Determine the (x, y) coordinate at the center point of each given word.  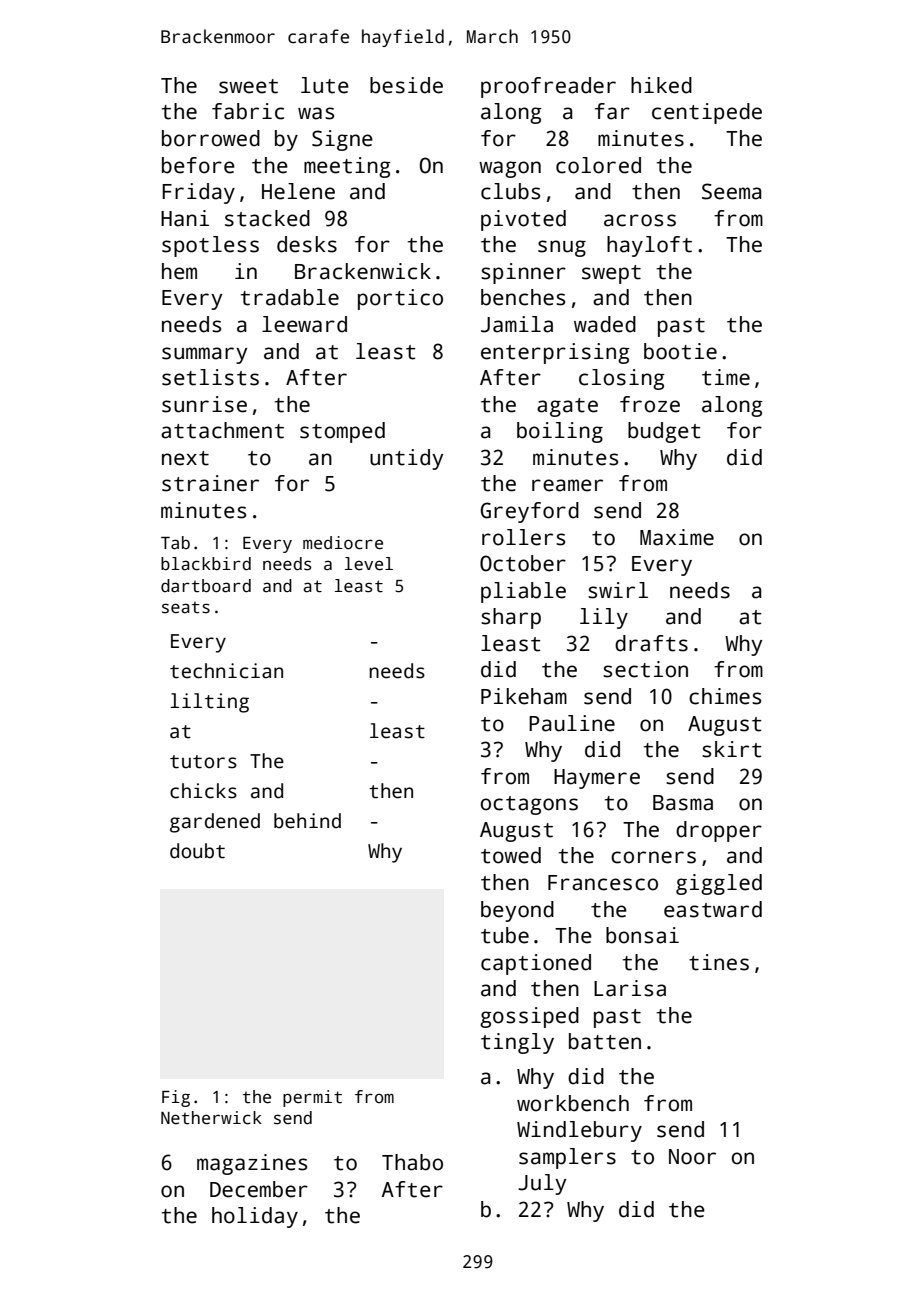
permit (312, 1098)
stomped (342, 432)
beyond (517, 911)
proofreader (548, 87)
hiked (661, 85)
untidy (406, 459)
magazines (252, 1164)
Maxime (677, 537)
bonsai (642, 935)
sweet (248, 86)
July (542, 1184)
